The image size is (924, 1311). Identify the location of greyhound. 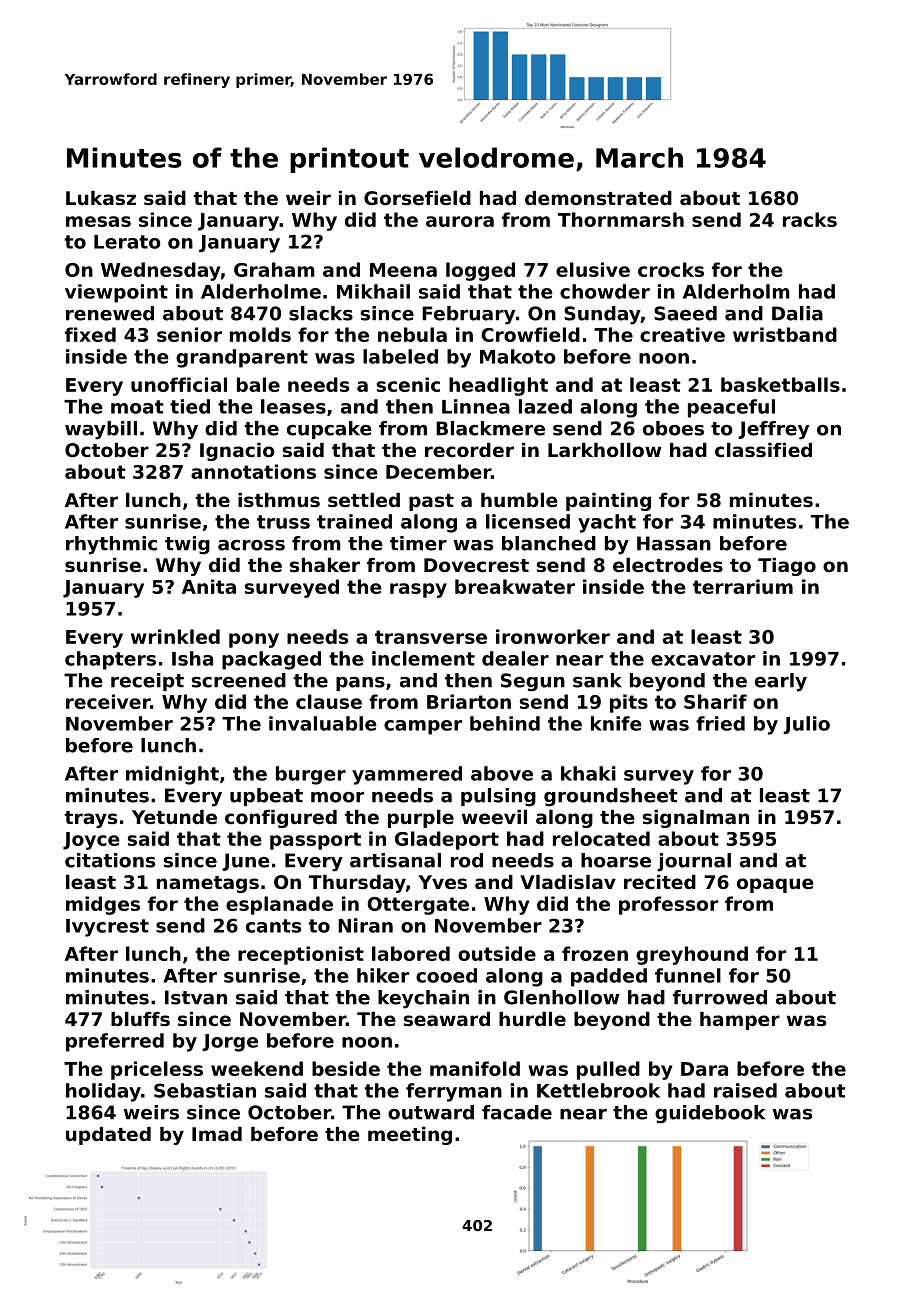
(692, 955).
